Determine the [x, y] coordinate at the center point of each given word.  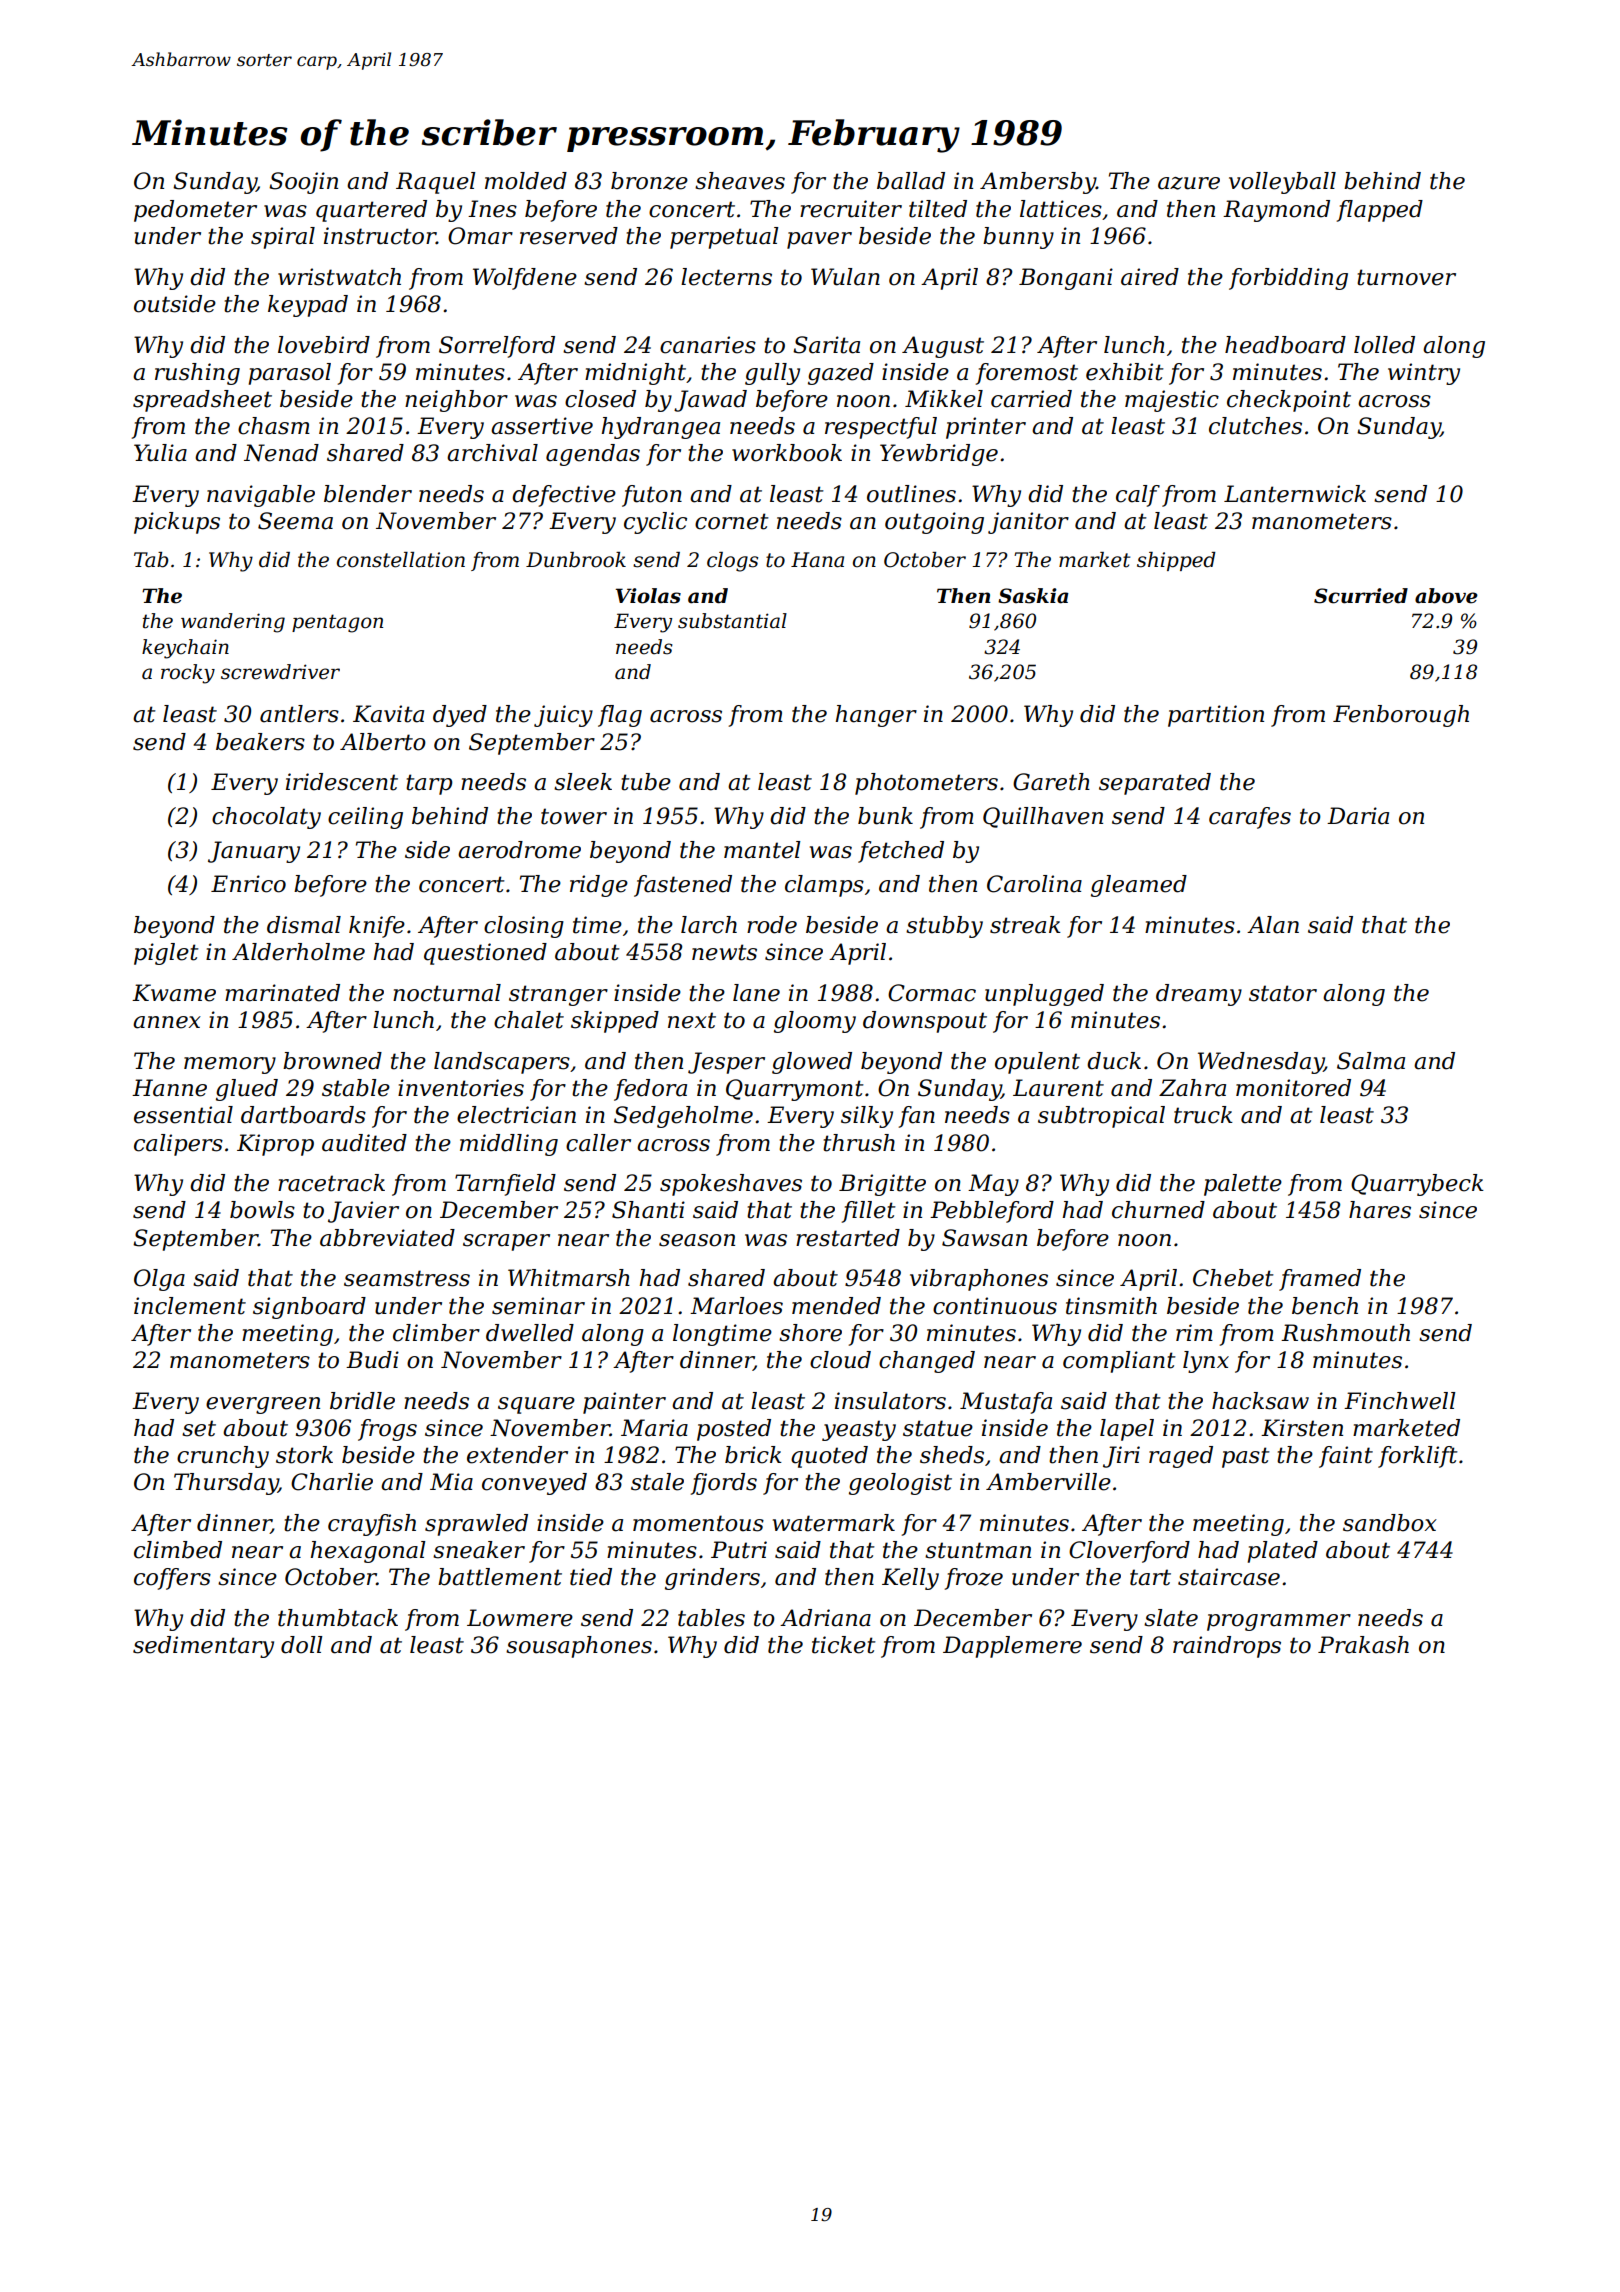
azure [1189, 183]
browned [332, 1061]
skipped [615, 1022]
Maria [654, 1428]
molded [526, 181]
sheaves [740, 181]
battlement [500, 1577]
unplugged [1044, 995]
